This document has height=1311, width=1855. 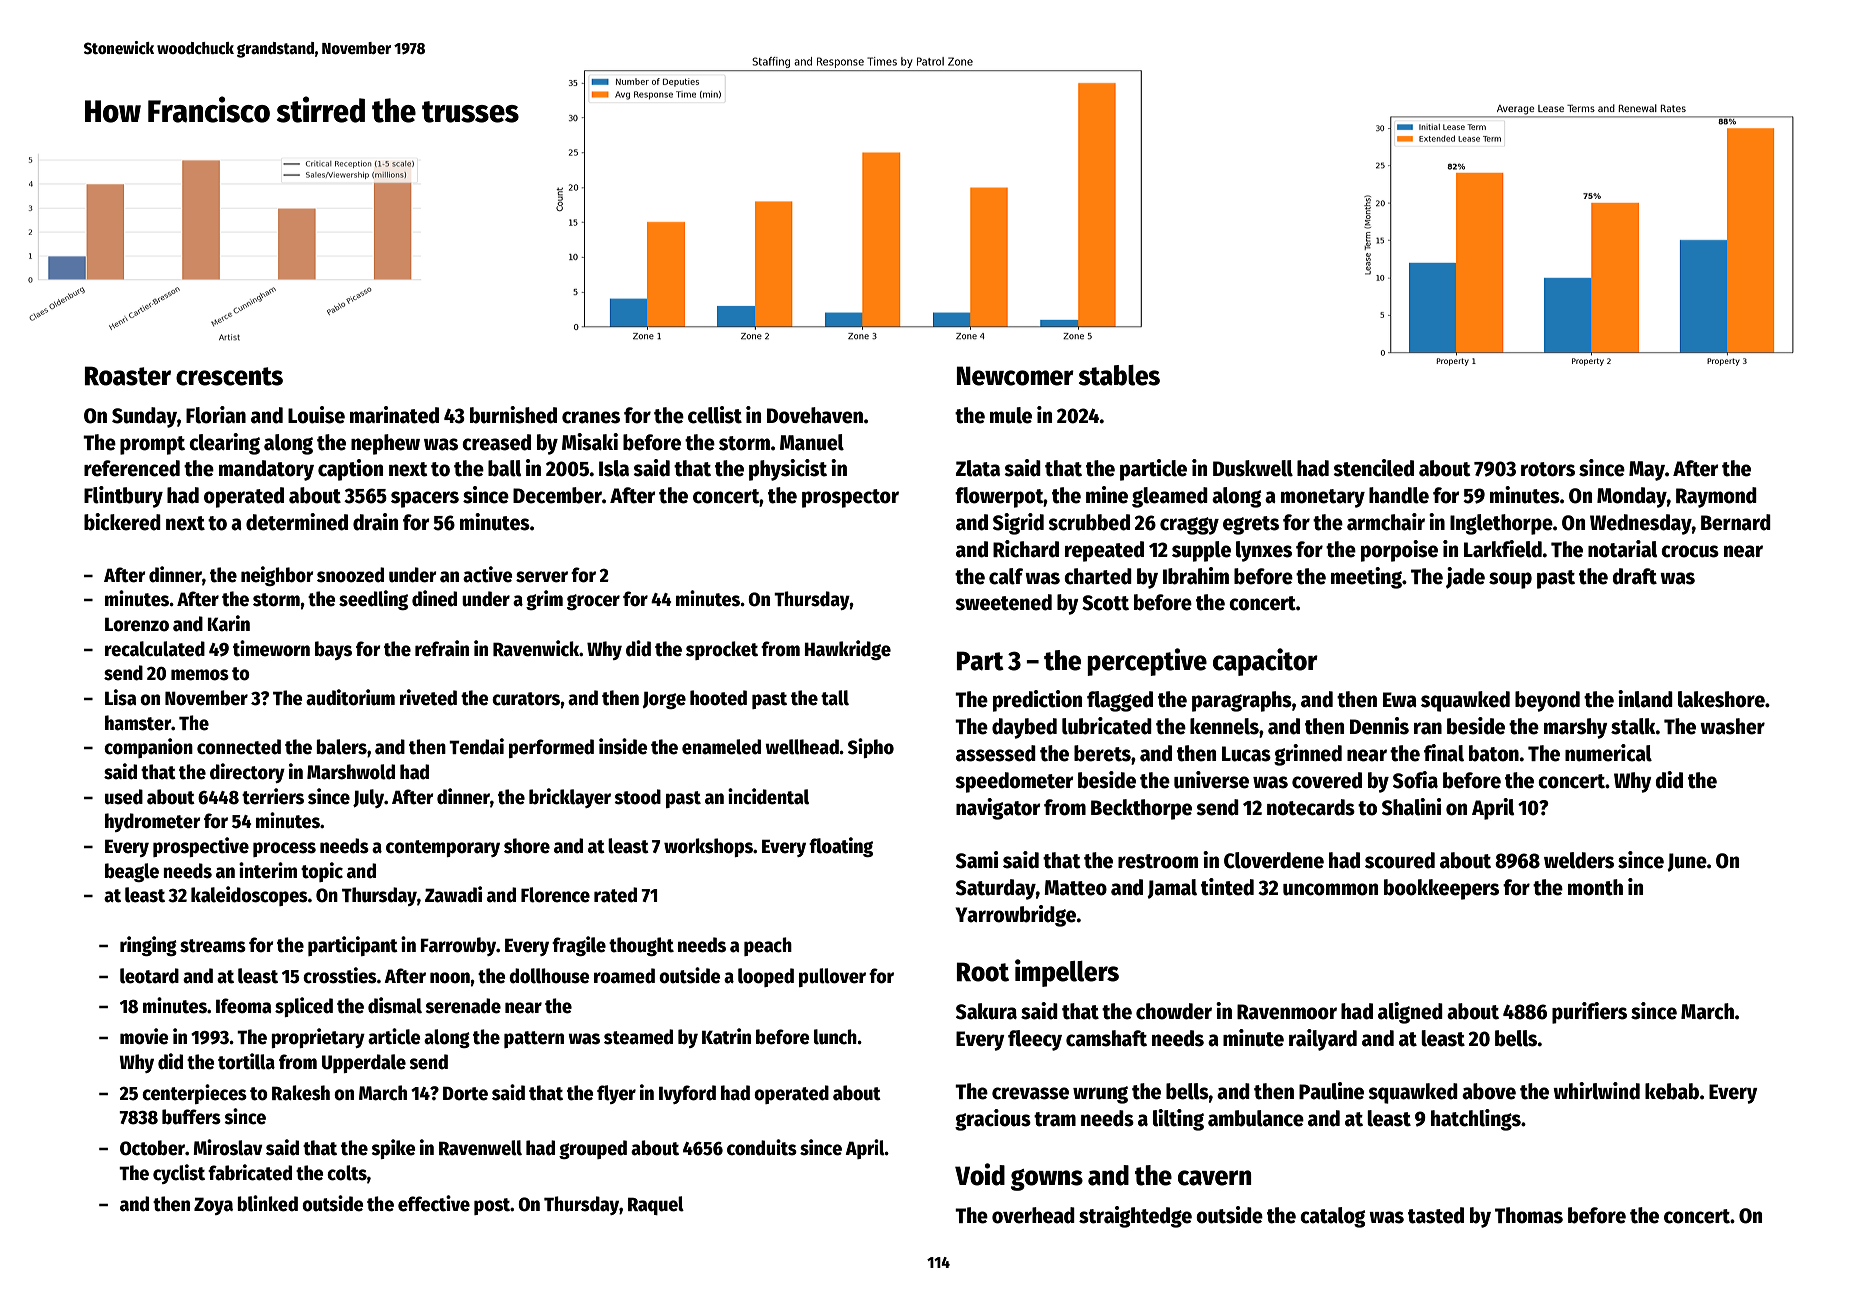 What do you see at coordinates (1411, 807) in the document?
I see `Shalini` at bounding box center [1411, 807].
